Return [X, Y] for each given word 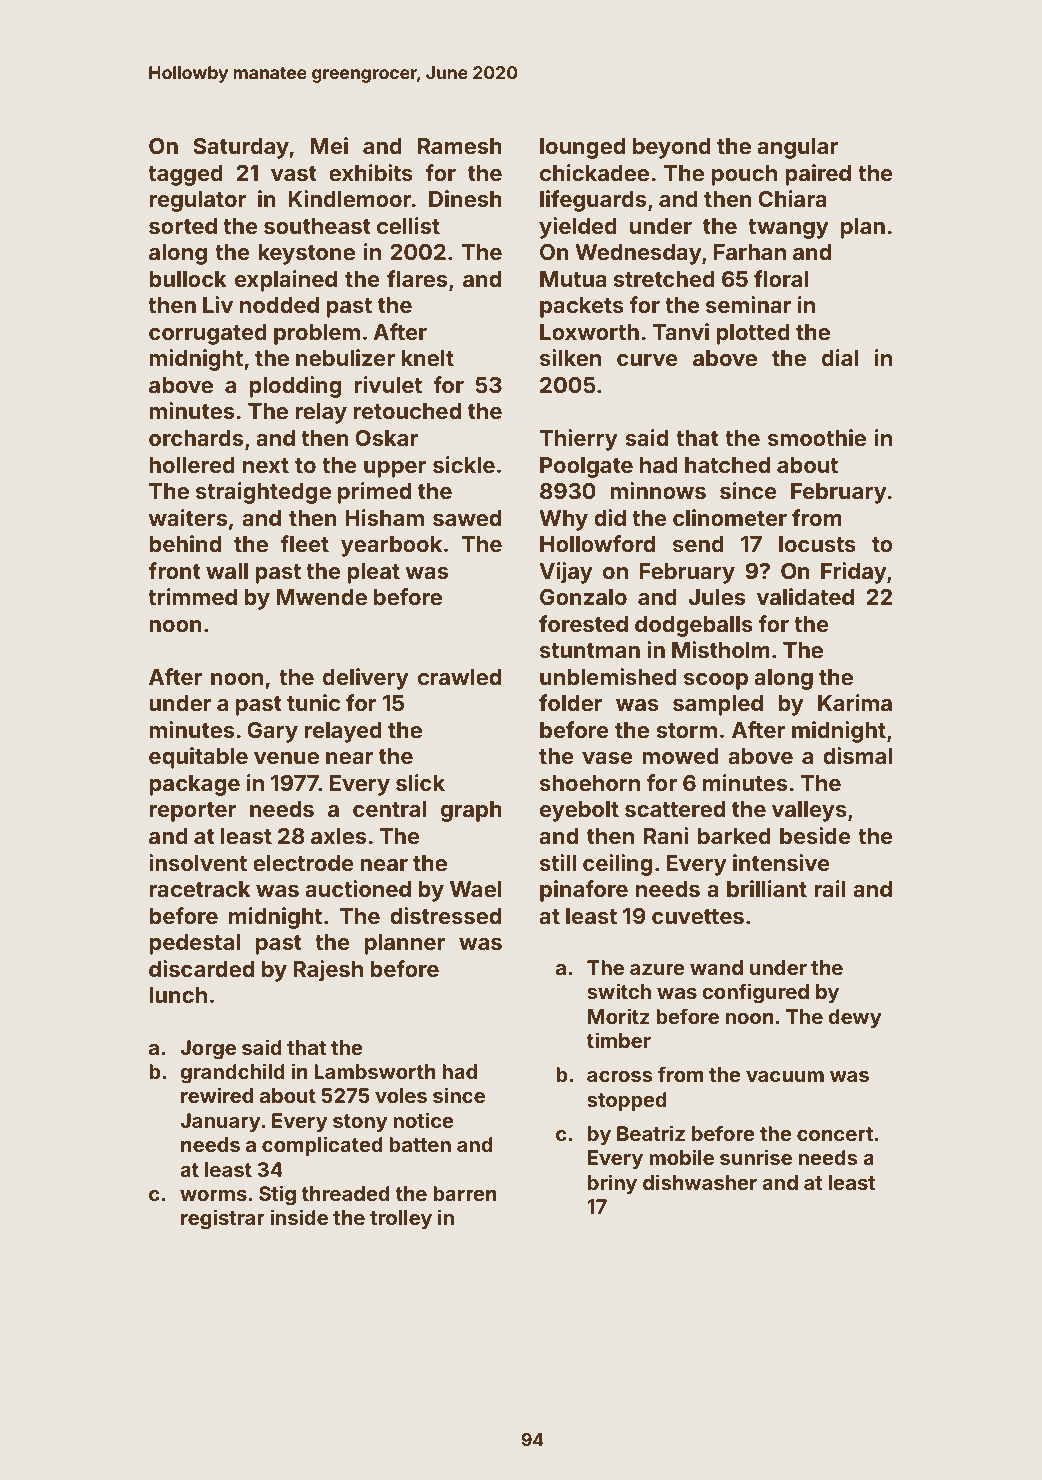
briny [612, 1184]
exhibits [371, 173]
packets [582, 307]
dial [840, 357]
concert [835, 1134]
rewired [217, 1095]
